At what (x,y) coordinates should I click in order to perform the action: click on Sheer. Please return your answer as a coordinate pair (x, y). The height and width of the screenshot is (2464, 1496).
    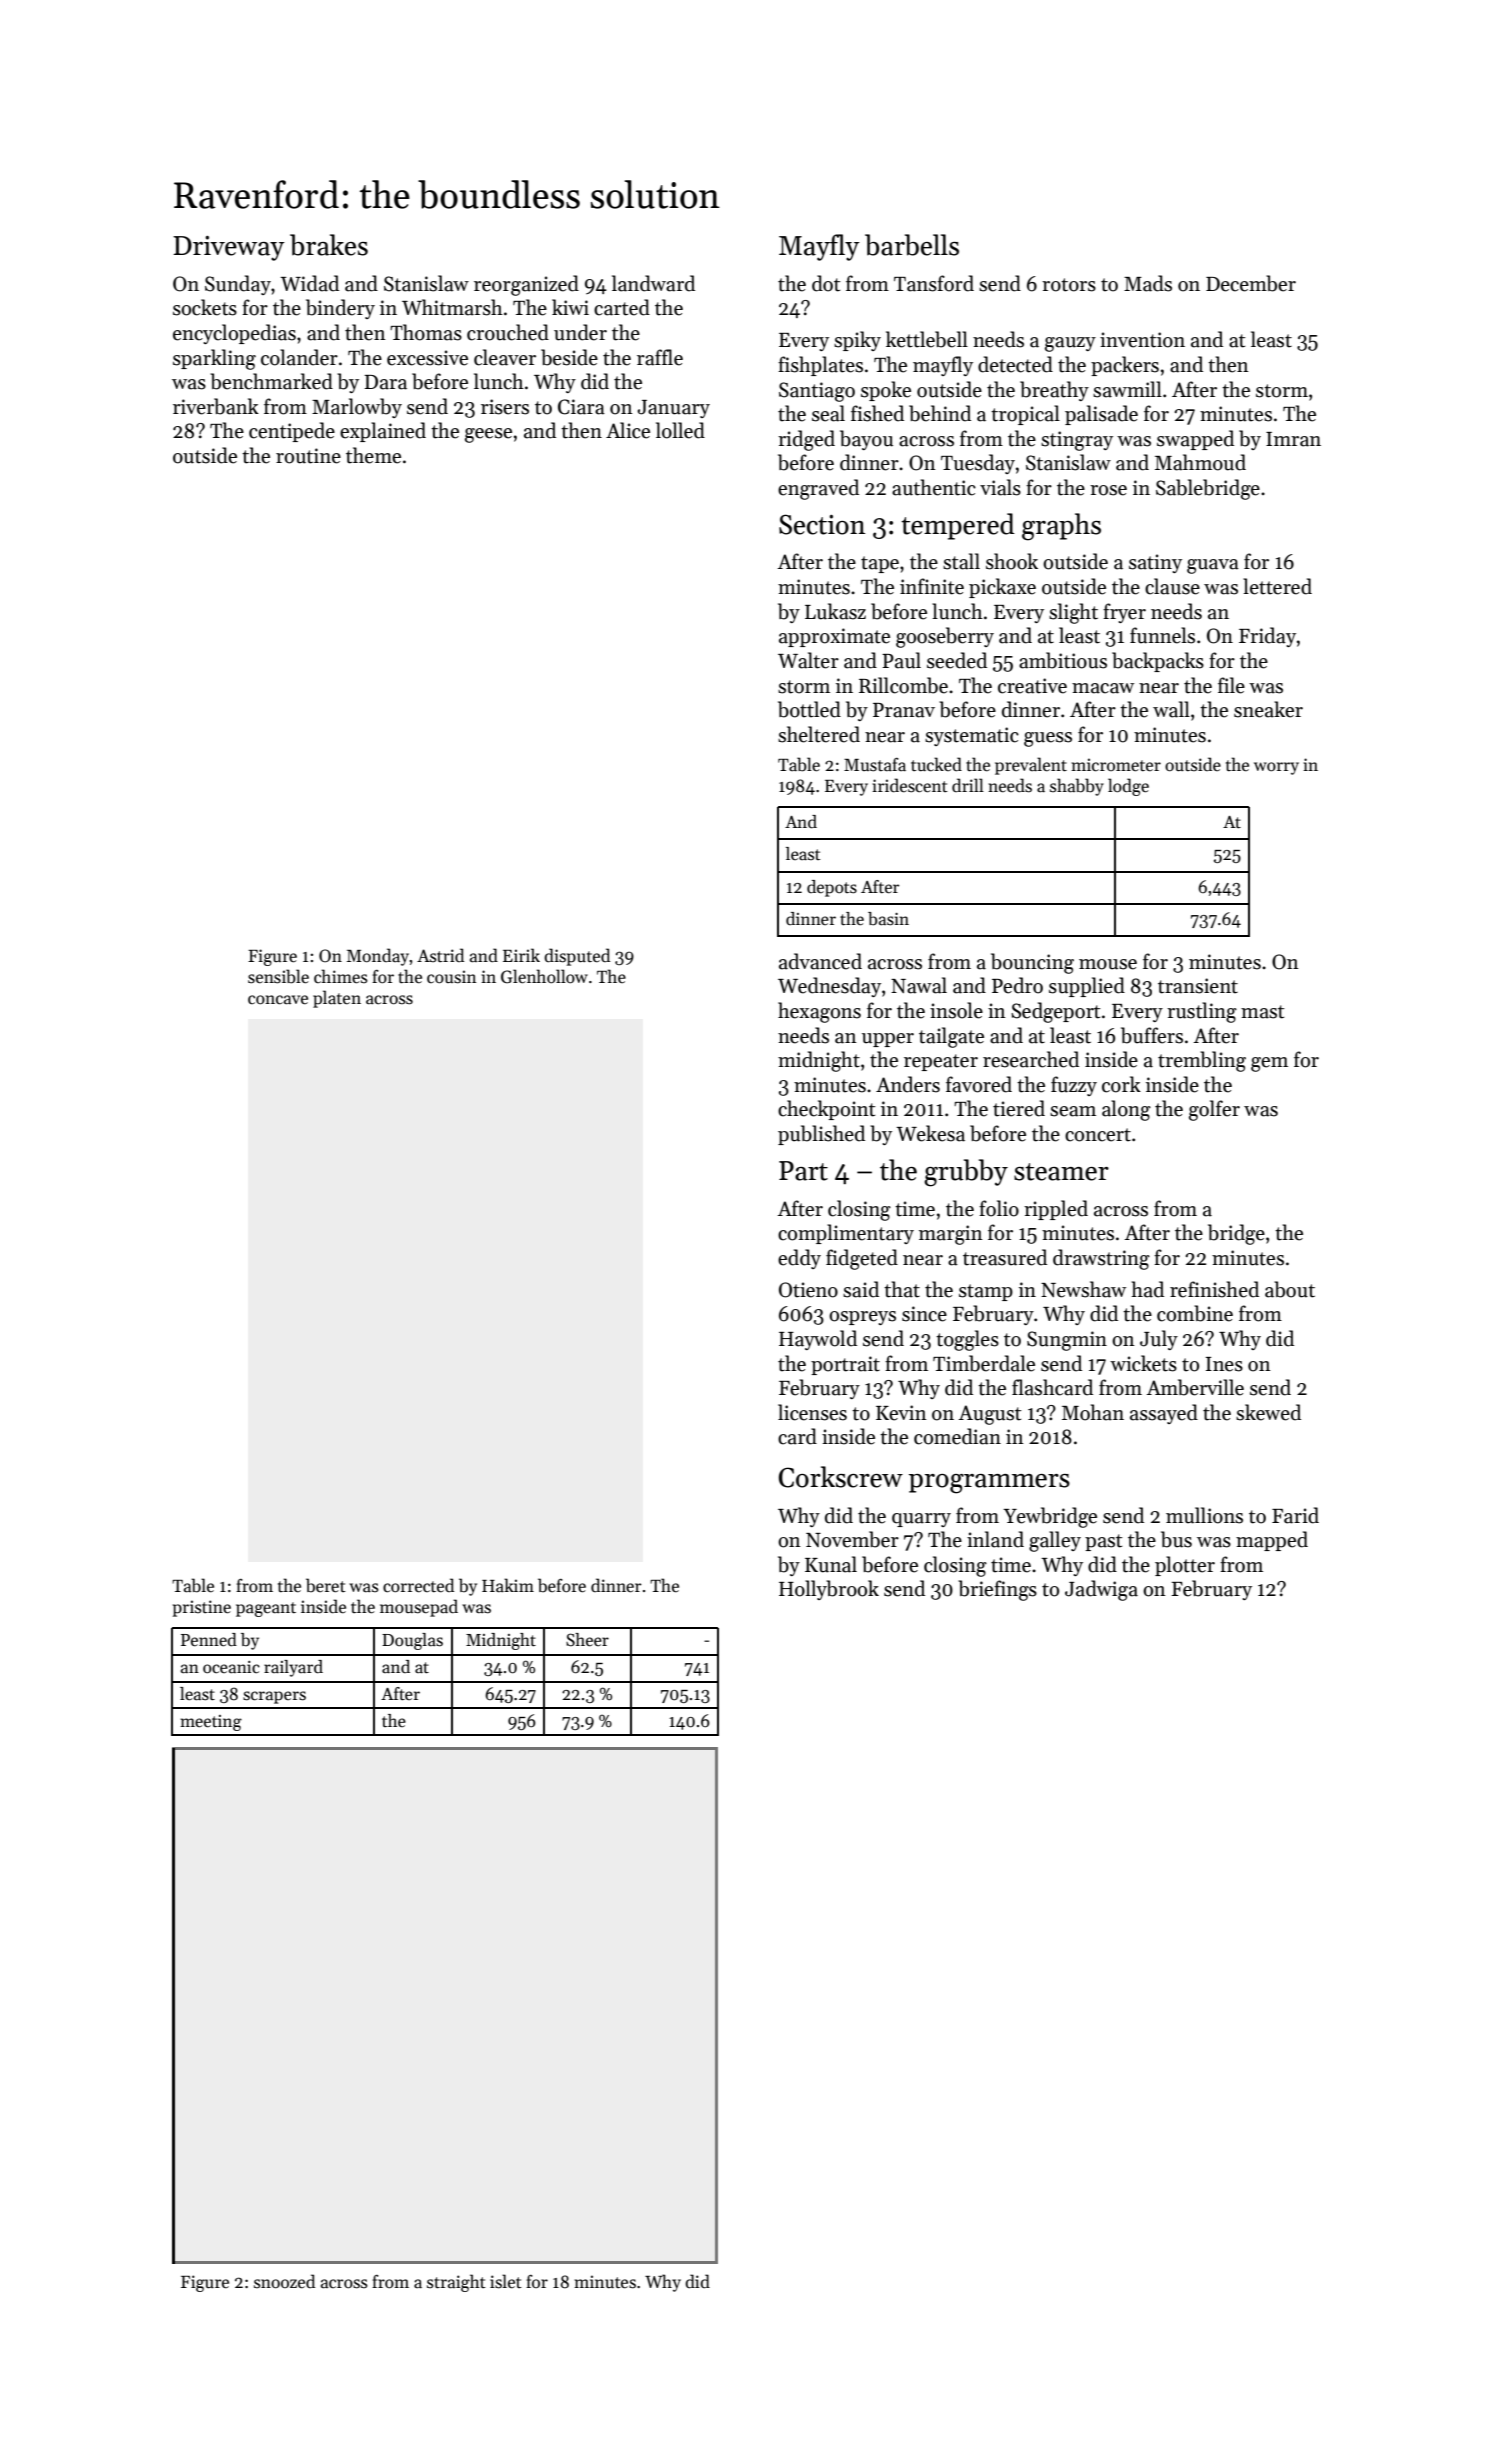
    Looking at the image, I should click on (587, 1640).
